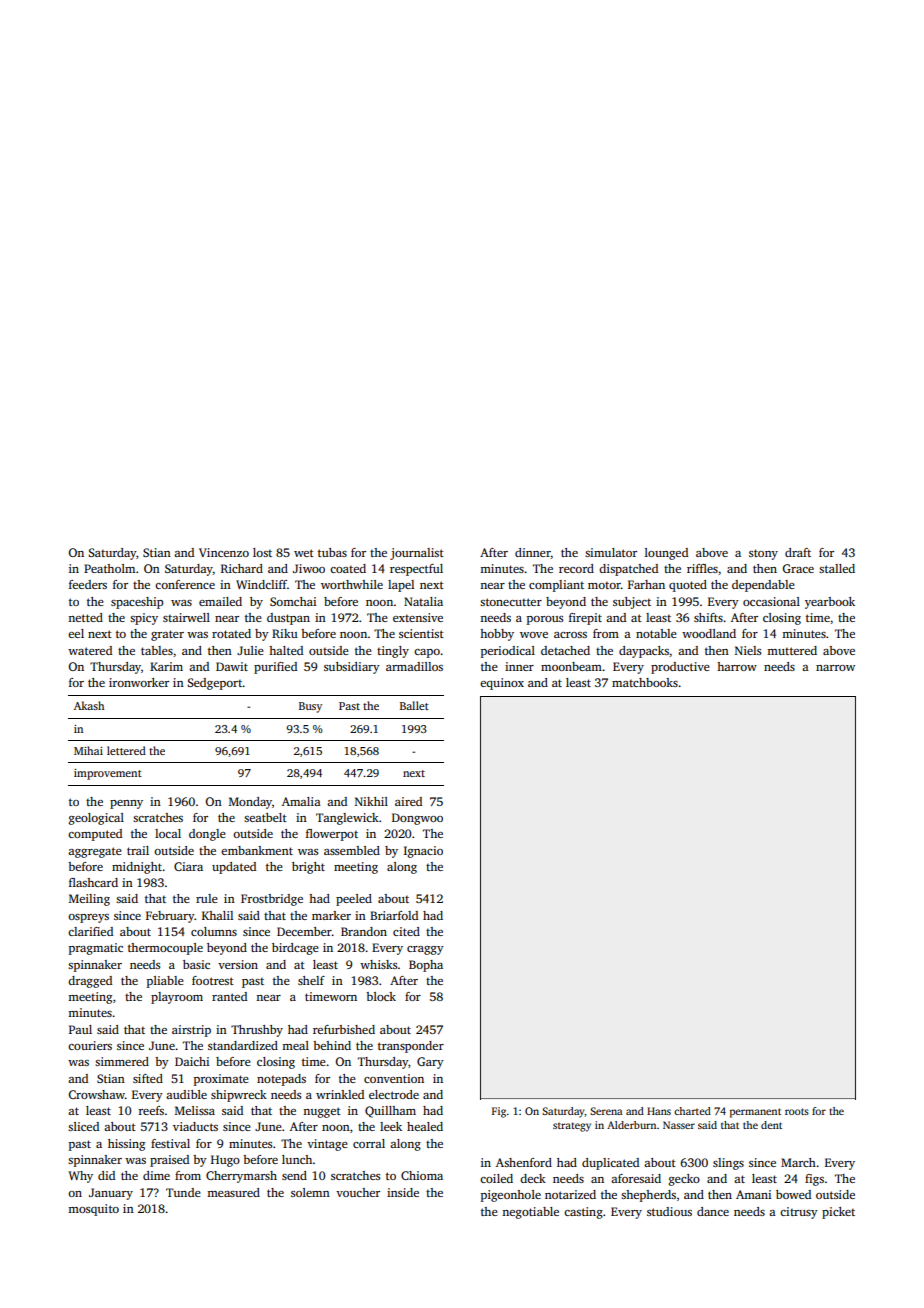 The image size is (924, 1308). I want to click on Ballet, so click(414, 705).
